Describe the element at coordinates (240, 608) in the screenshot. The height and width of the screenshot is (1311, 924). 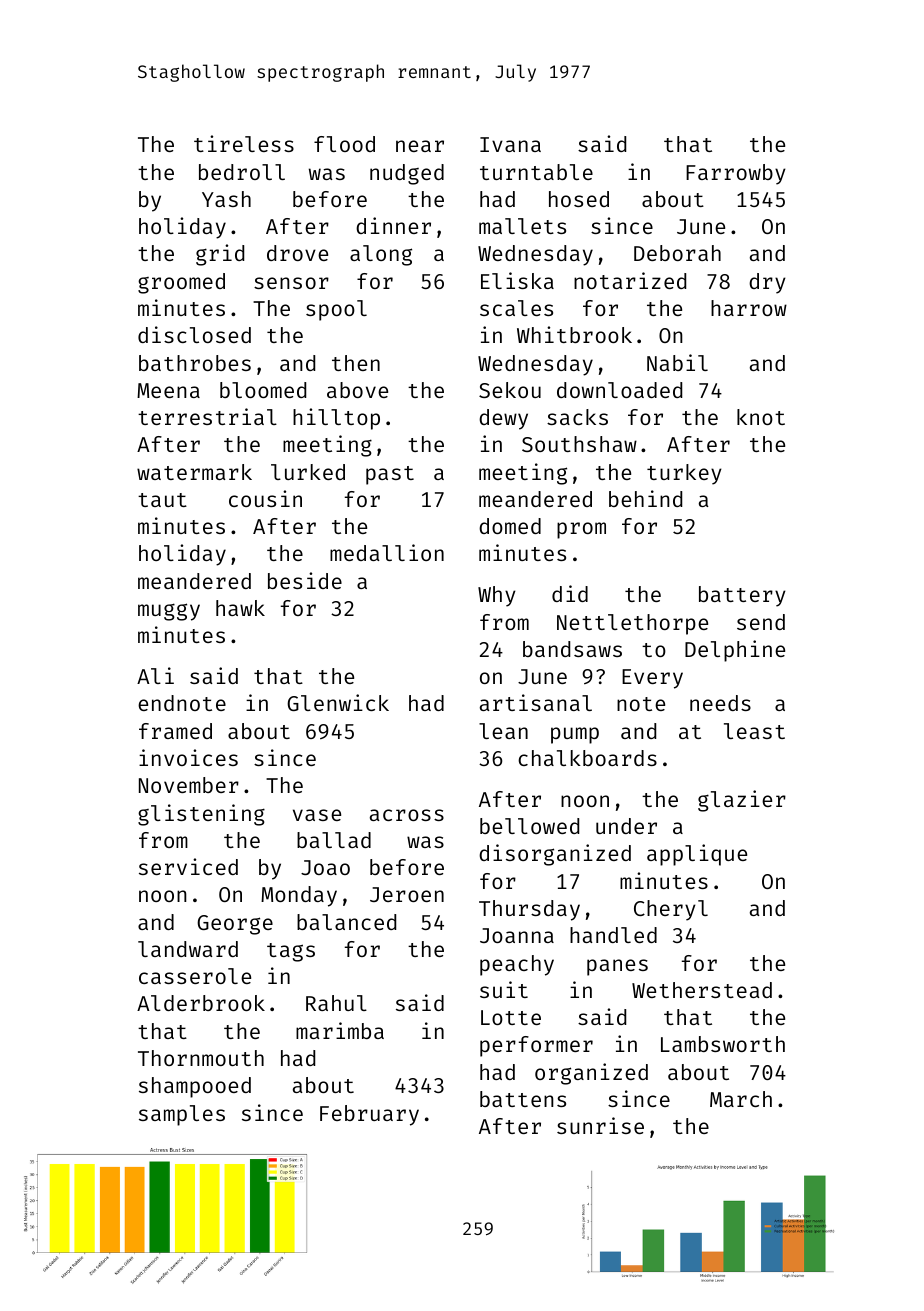
I see `hawk` at that location.
